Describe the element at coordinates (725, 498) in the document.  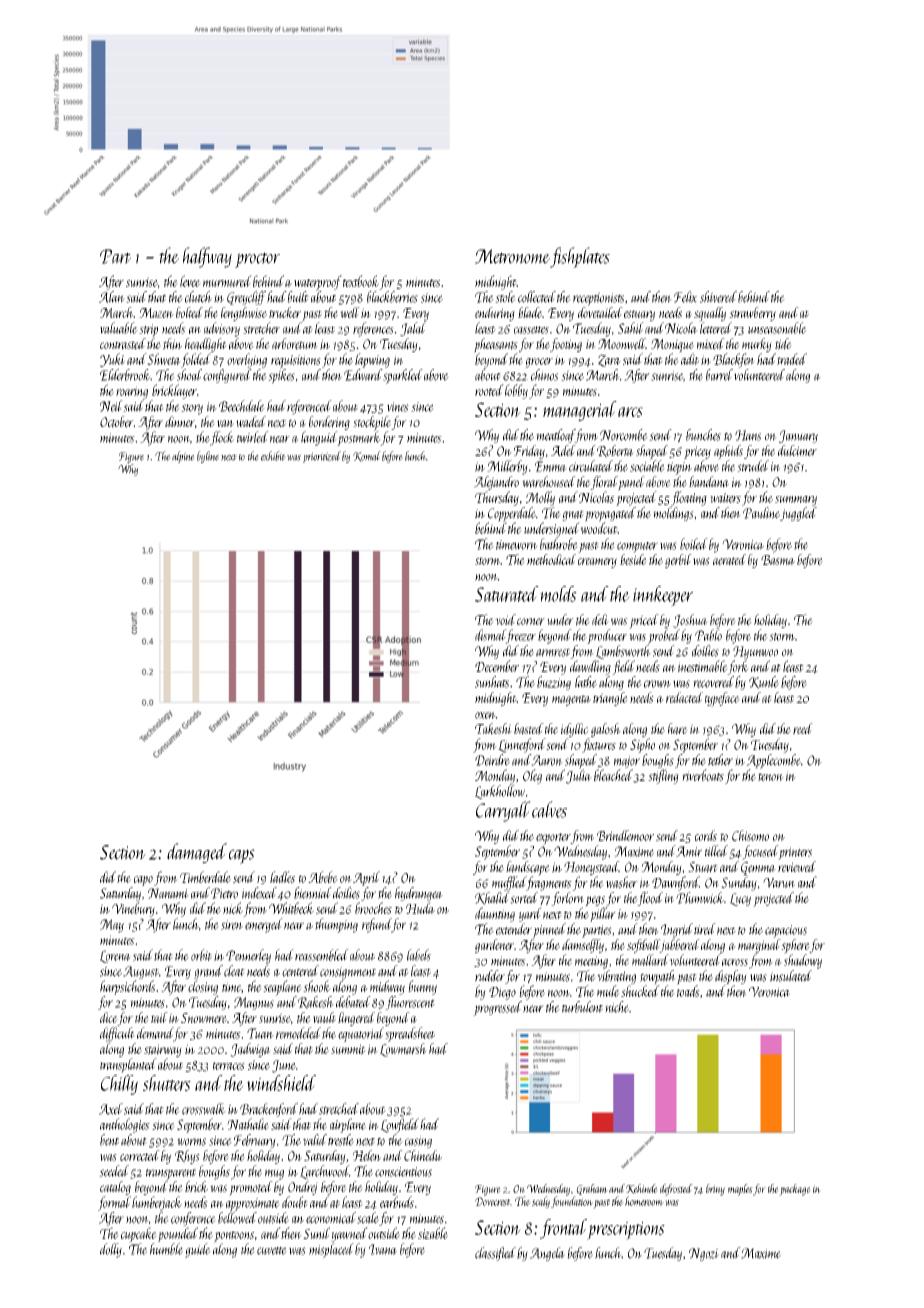
I see `waiters` at that location.
